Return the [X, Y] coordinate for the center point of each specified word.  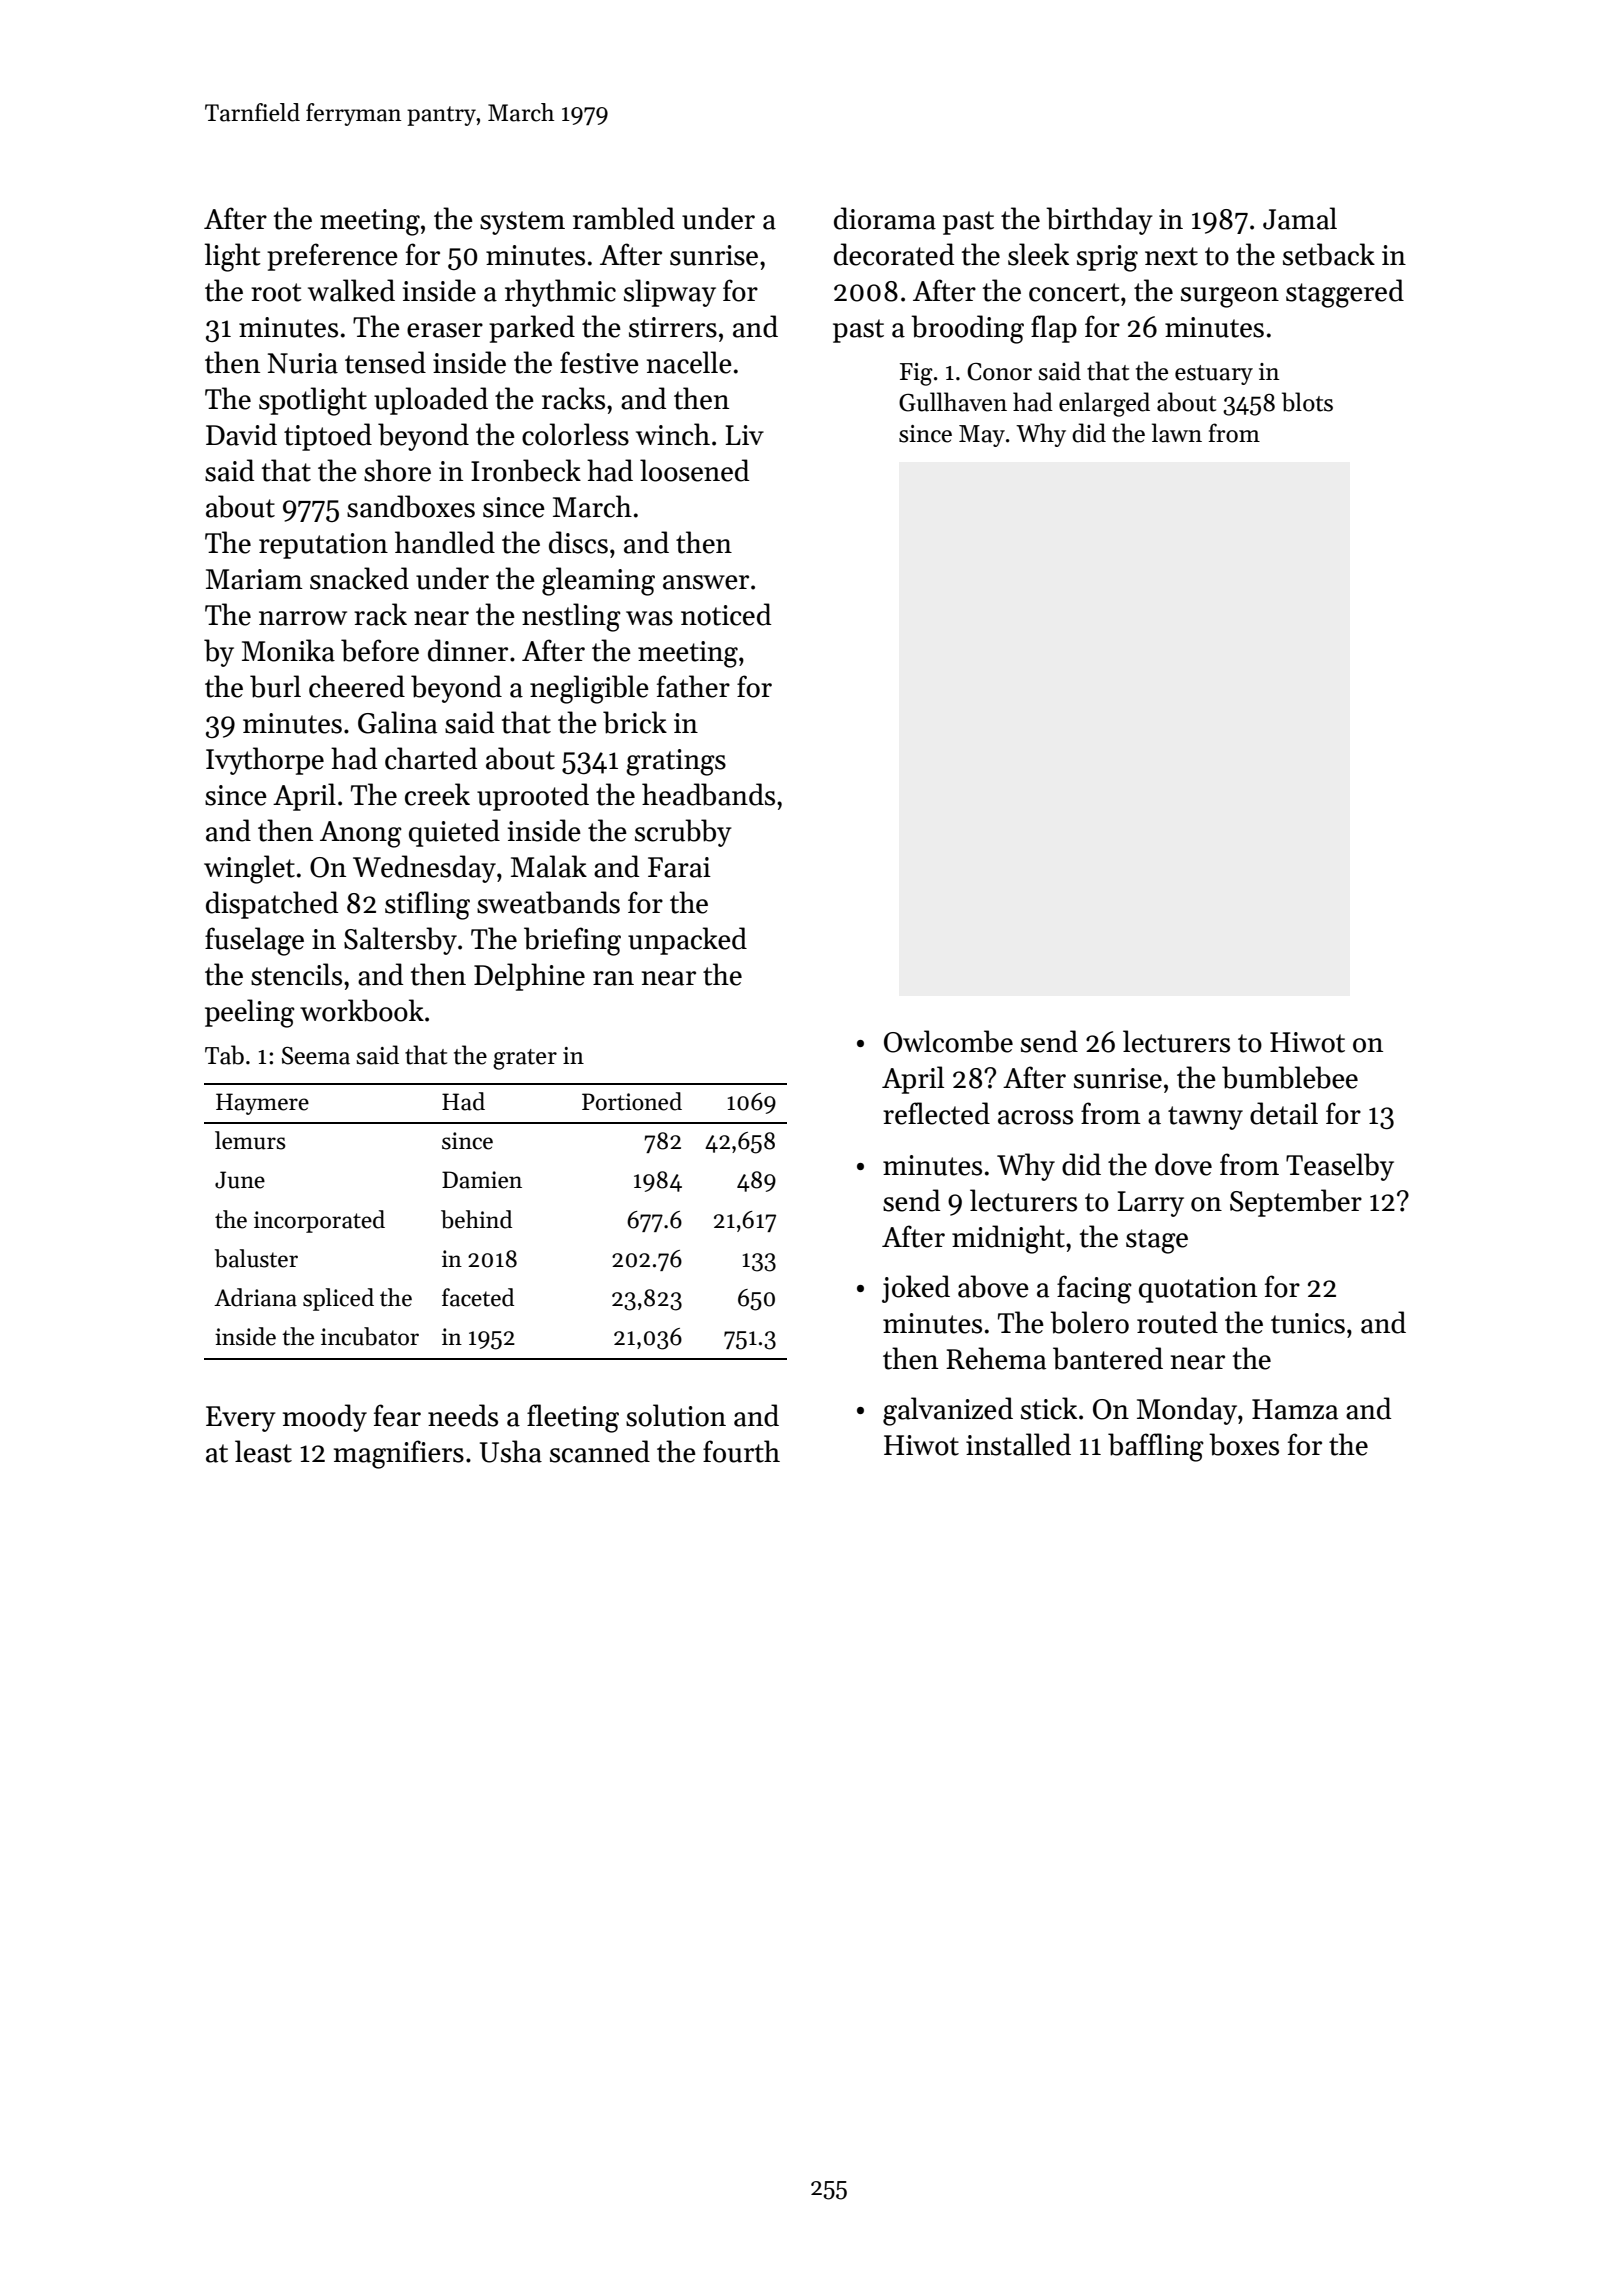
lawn [1177, 433]
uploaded [431, 401]
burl [275, 686]
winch [673, 434]
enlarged [1104, 404]
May [982, 436]
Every [241, 1419]
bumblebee [1290, 1077]
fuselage [254, 941]
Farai [679, 867]
